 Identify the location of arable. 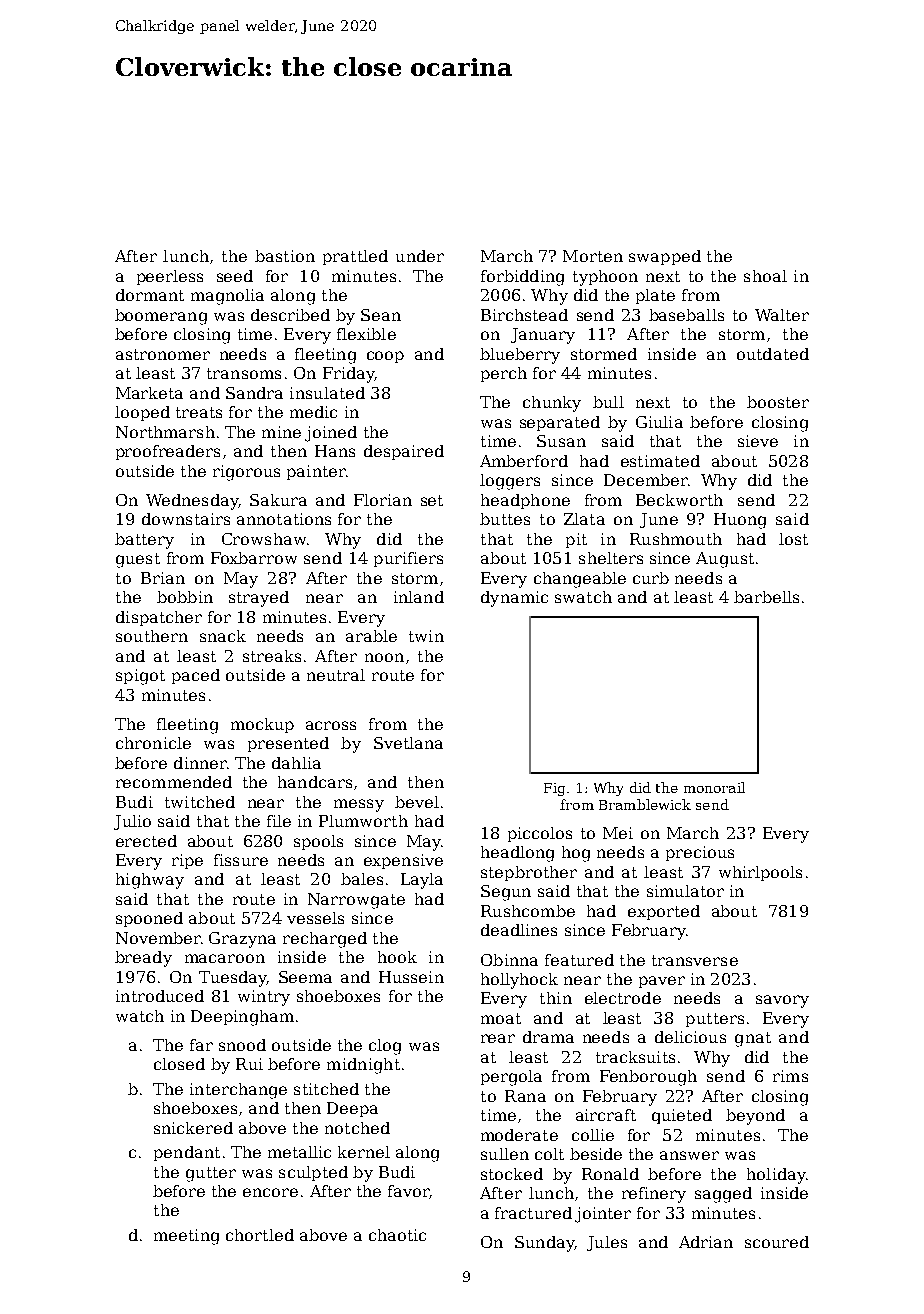
(371, 636).
